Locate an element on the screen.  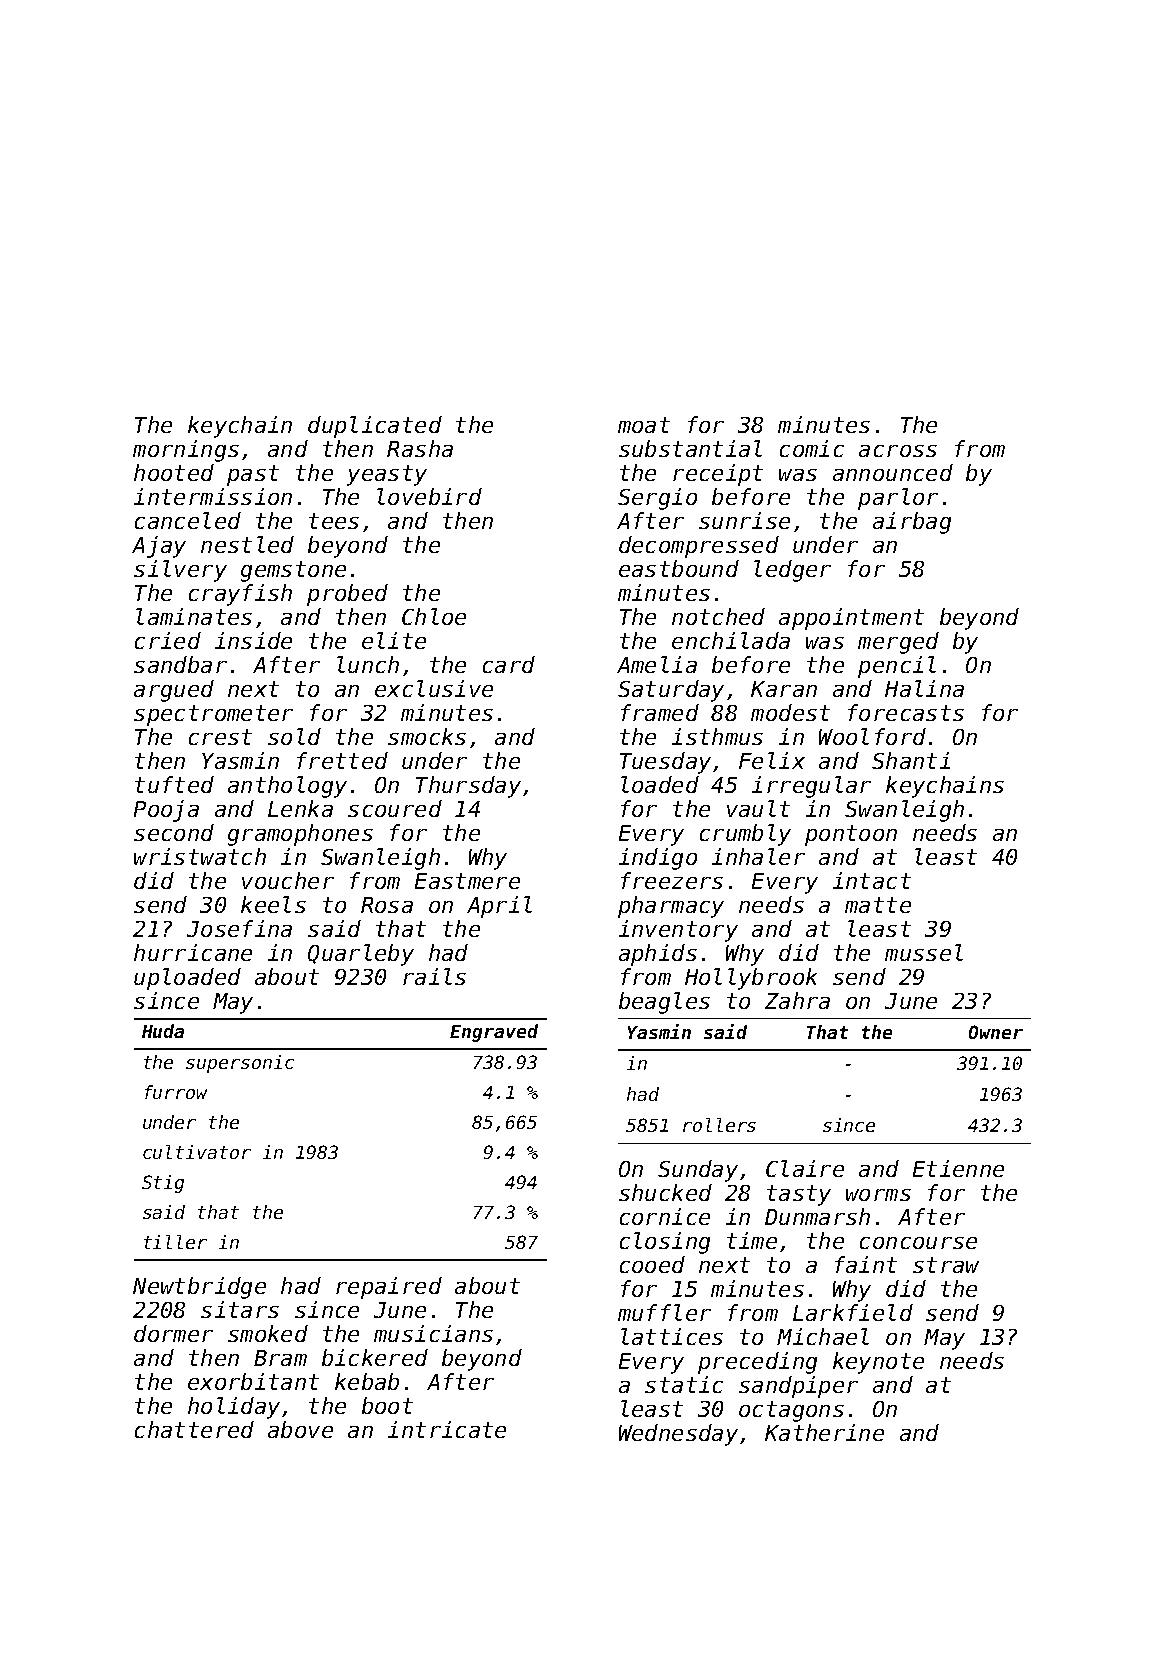
yeasty is located at coordinates (387, 475).
